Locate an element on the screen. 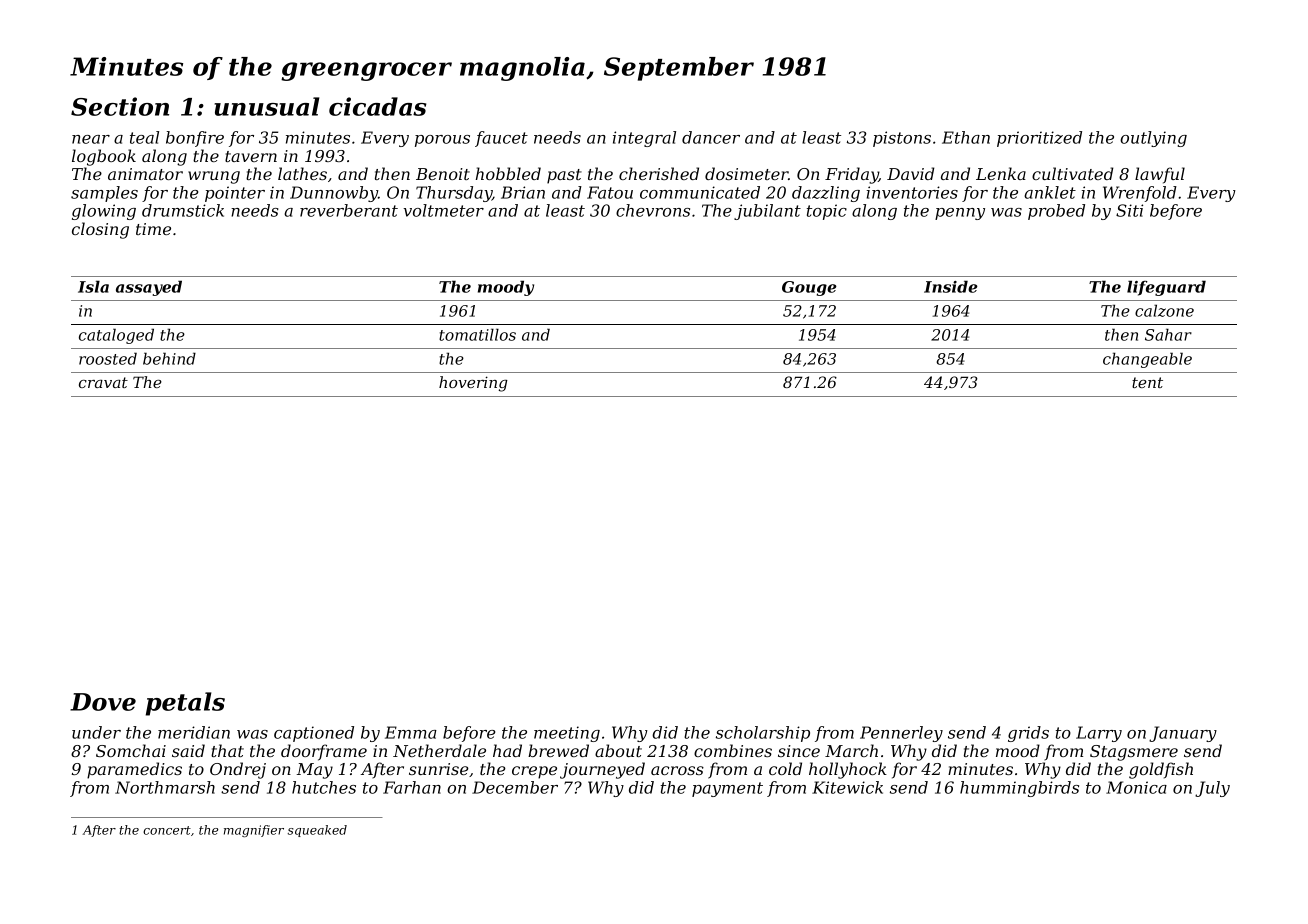  outlying is located at coordinates (1153, 139).
